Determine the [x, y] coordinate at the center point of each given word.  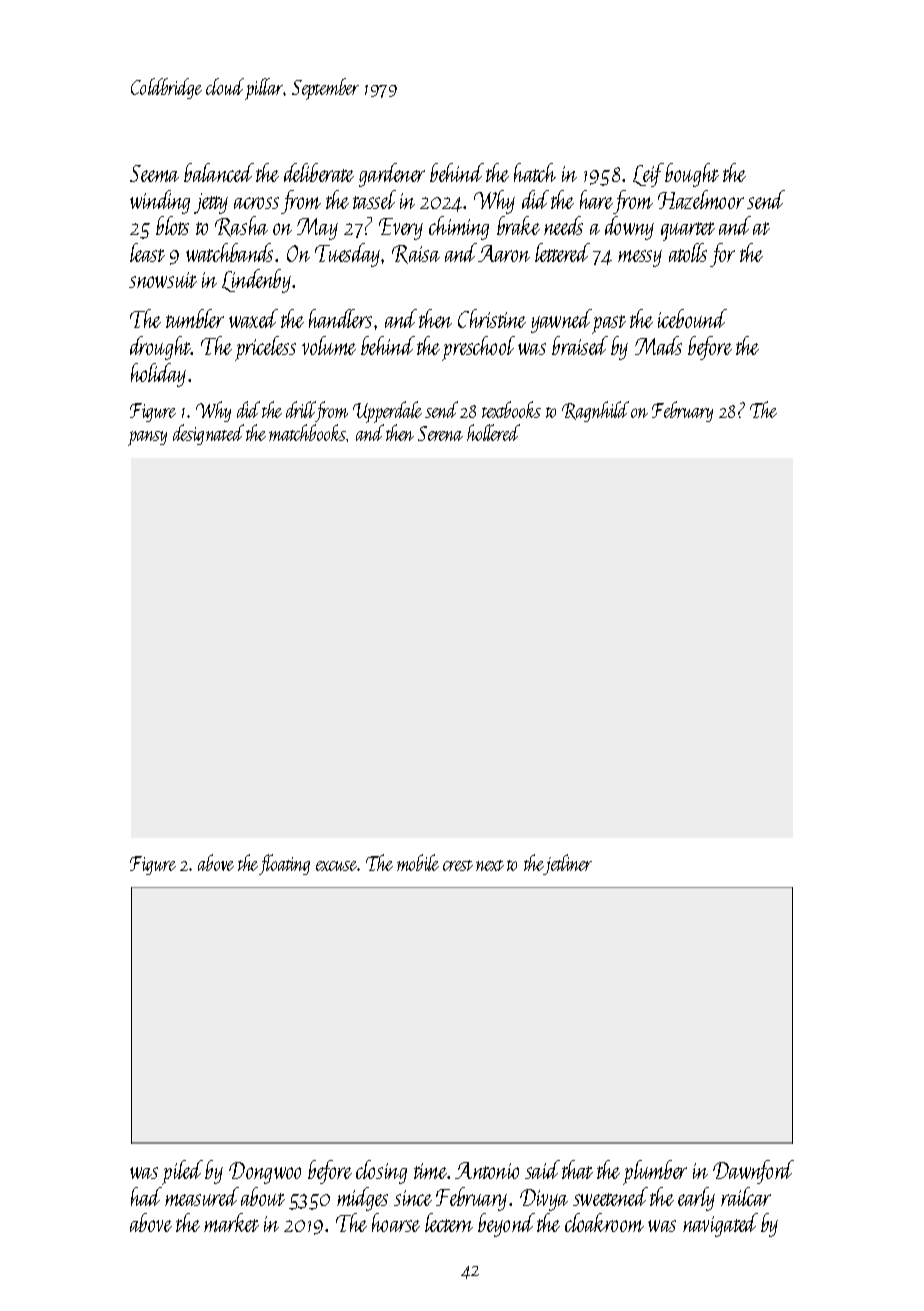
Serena [440, 433]
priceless [265, 348]
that [577, 1169]
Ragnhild [595, 411]
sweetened [610, 1196]
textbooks [511, 409]
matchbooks [307, 432]
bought [692, 175]
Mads [658, 345]
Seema [154, 173]
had [146, 1196]
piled [182, 1172]
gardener [392, 175]
